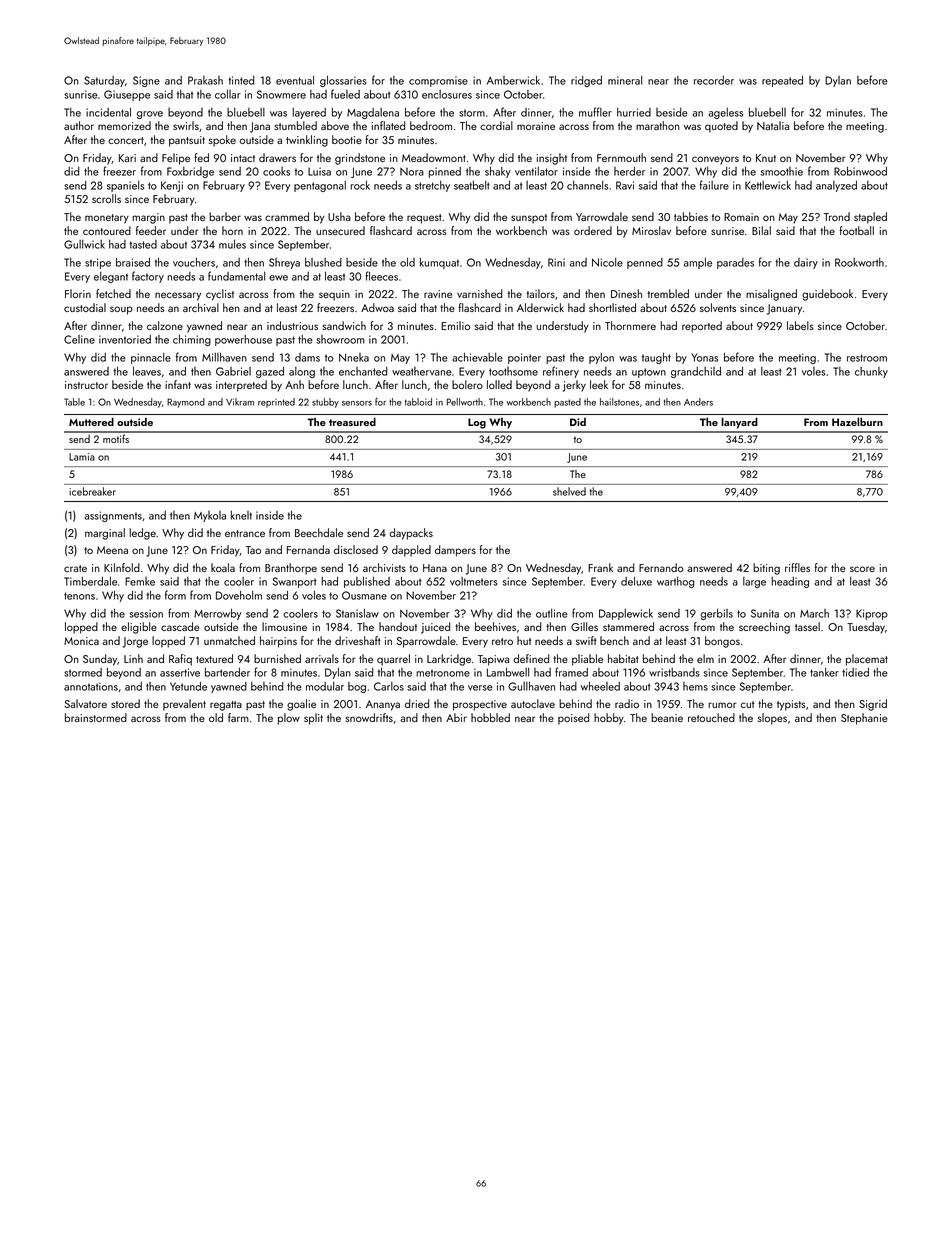  I want to click on Rafiq, so click(180, 660).
